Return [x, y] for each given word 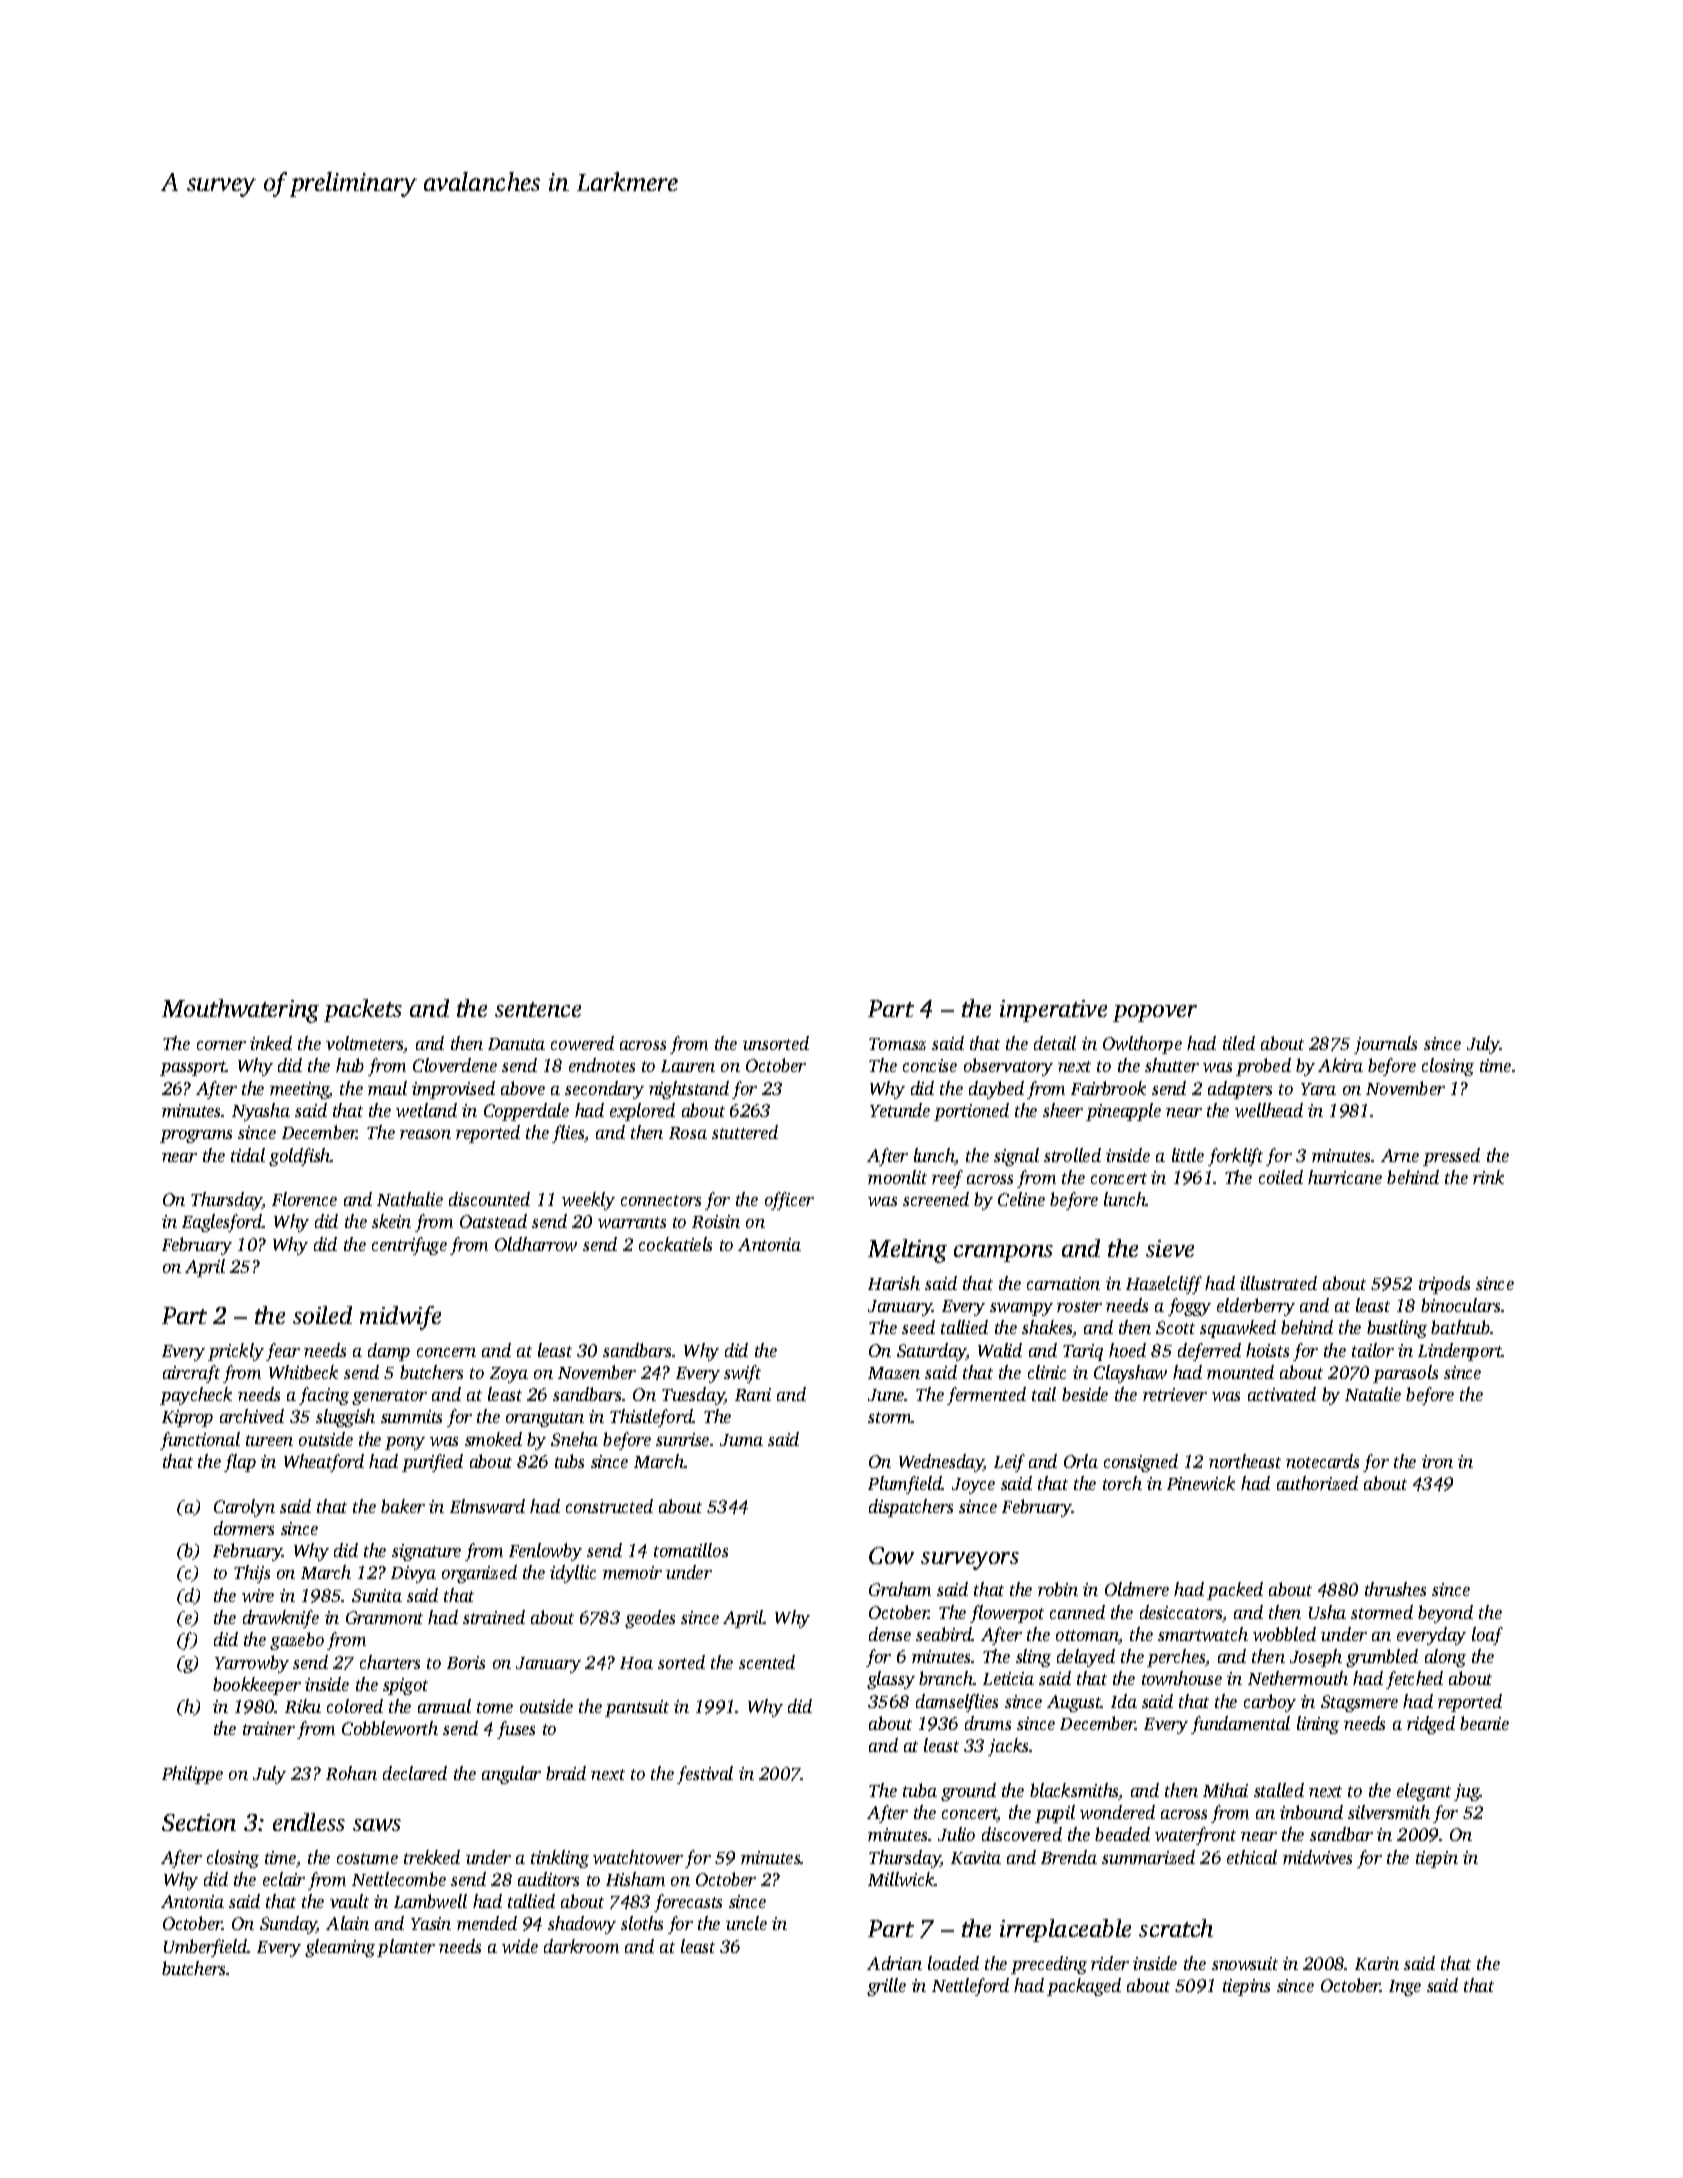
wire [258, 1595]
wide [520, 1946]
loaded [953, 1963]
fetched [1414, 1680]
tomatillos [691, 1550]
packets [363, 1010]
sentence [538, 1009]
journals [1385, 1045]
